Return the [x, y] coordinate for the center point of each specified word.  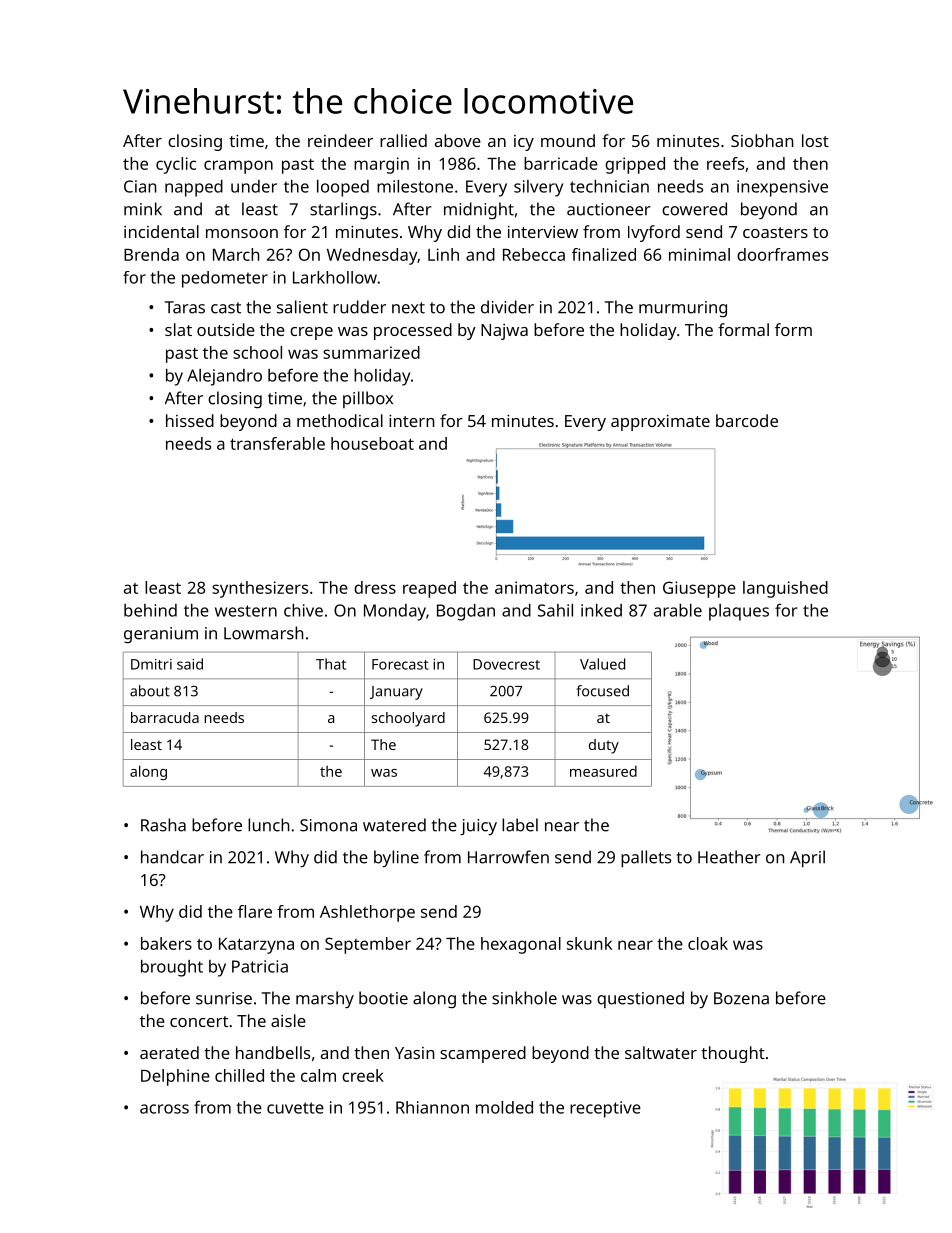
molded [504, 1107]
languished [785, 589]
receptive [605, 1109]
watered [394, 825]
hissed [190, 420]
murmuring [683, 309]
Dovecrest [506, 664]
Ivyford [654, 233]
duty [604, 746]
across [164, 1109]
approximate [660, 423]
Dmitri [151, 664]
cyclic [176, 165]
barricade [561, 163]
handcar [172, 857]
